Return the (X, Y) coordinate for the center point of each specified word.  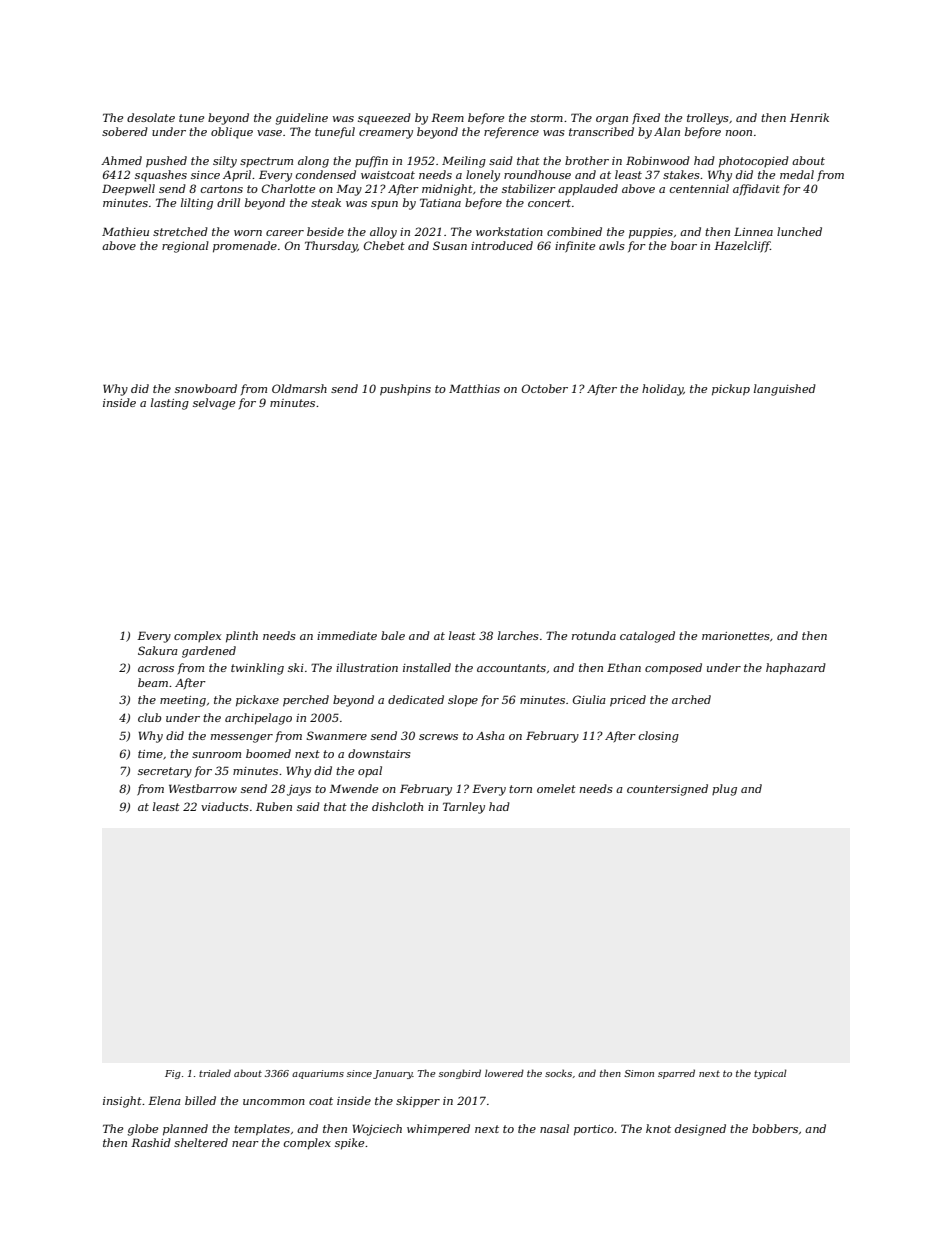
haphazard (796, 669)
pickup (731, 390)
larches (518, 635)
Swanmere (337, 735)
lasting (170, 404)
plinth (242, 637)
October (545, 388)
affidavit (756, 190)
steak (326, 202)
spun (384, 205)
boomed (268, 753)
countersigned (667, 790)
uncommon (274, 1102)
